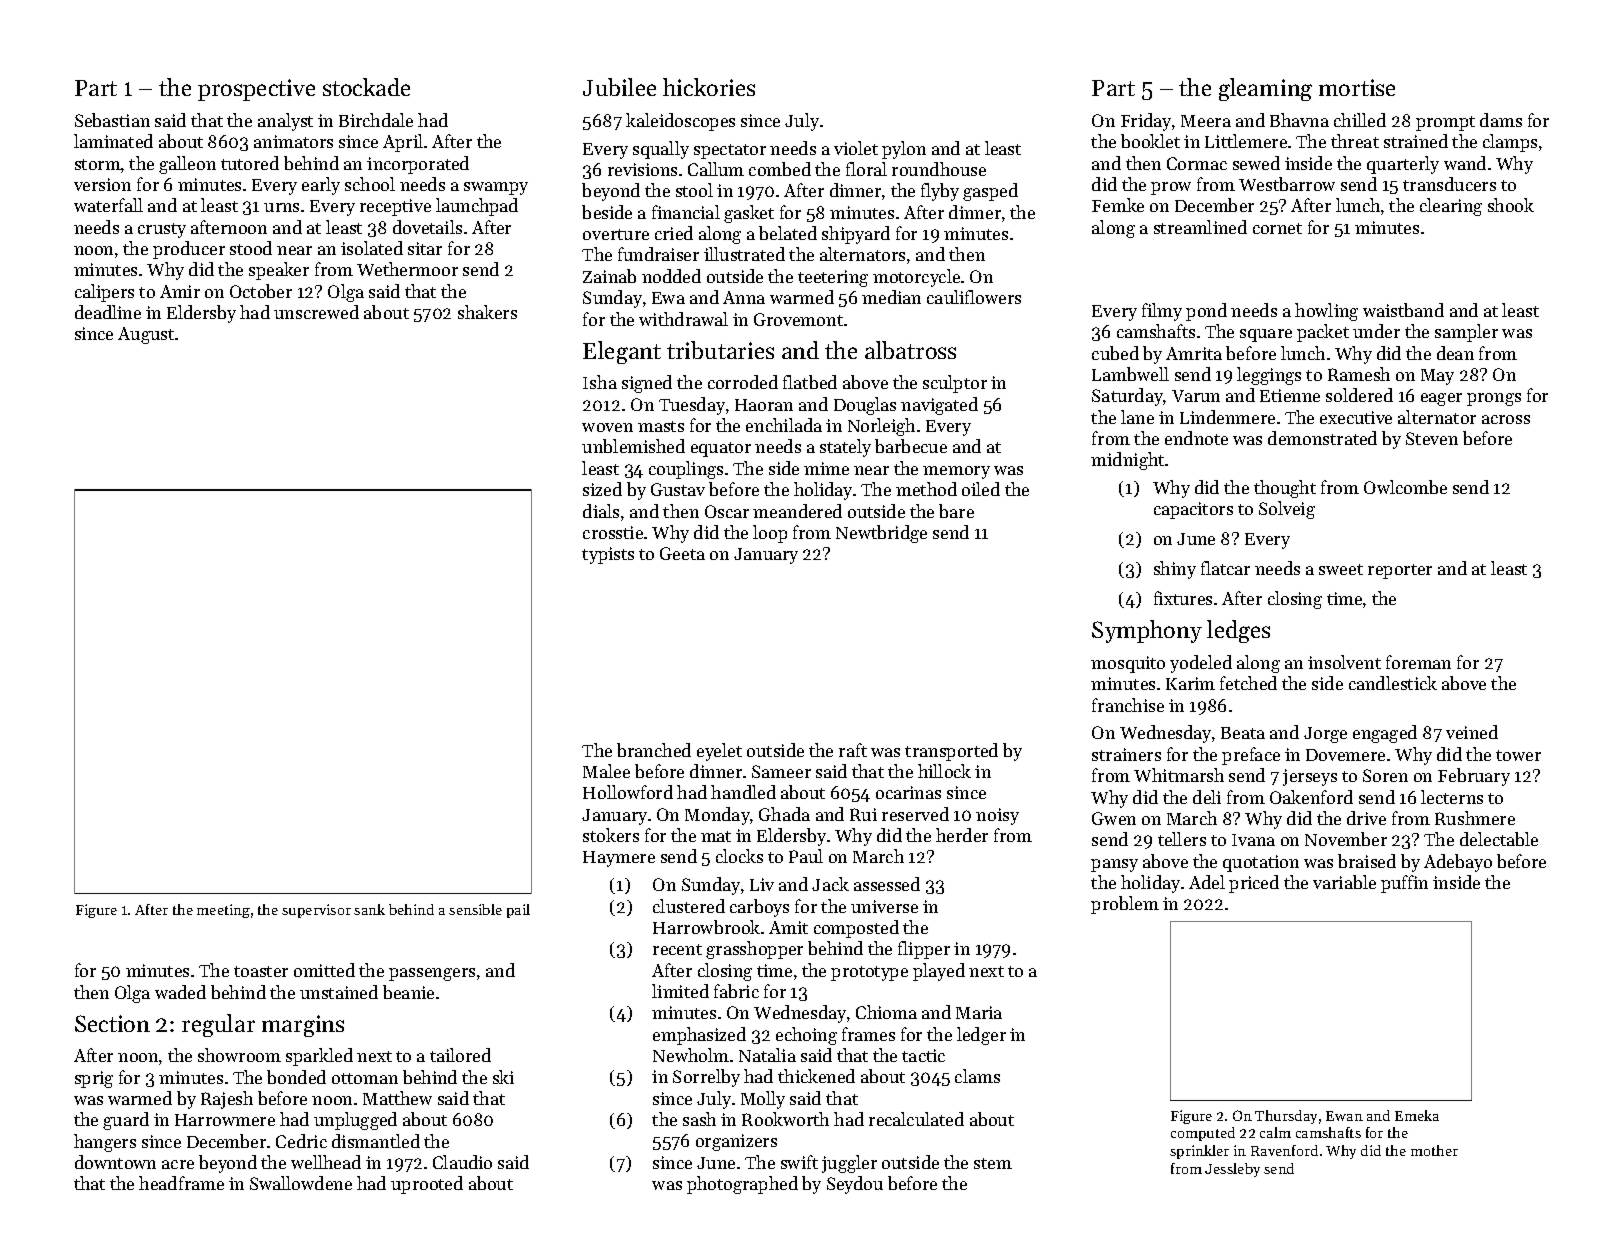 This screenshot has width=1624, height=1255. Describe the element at coordinates (606, 771) in the screenshot. I see `Malee` at that location.
